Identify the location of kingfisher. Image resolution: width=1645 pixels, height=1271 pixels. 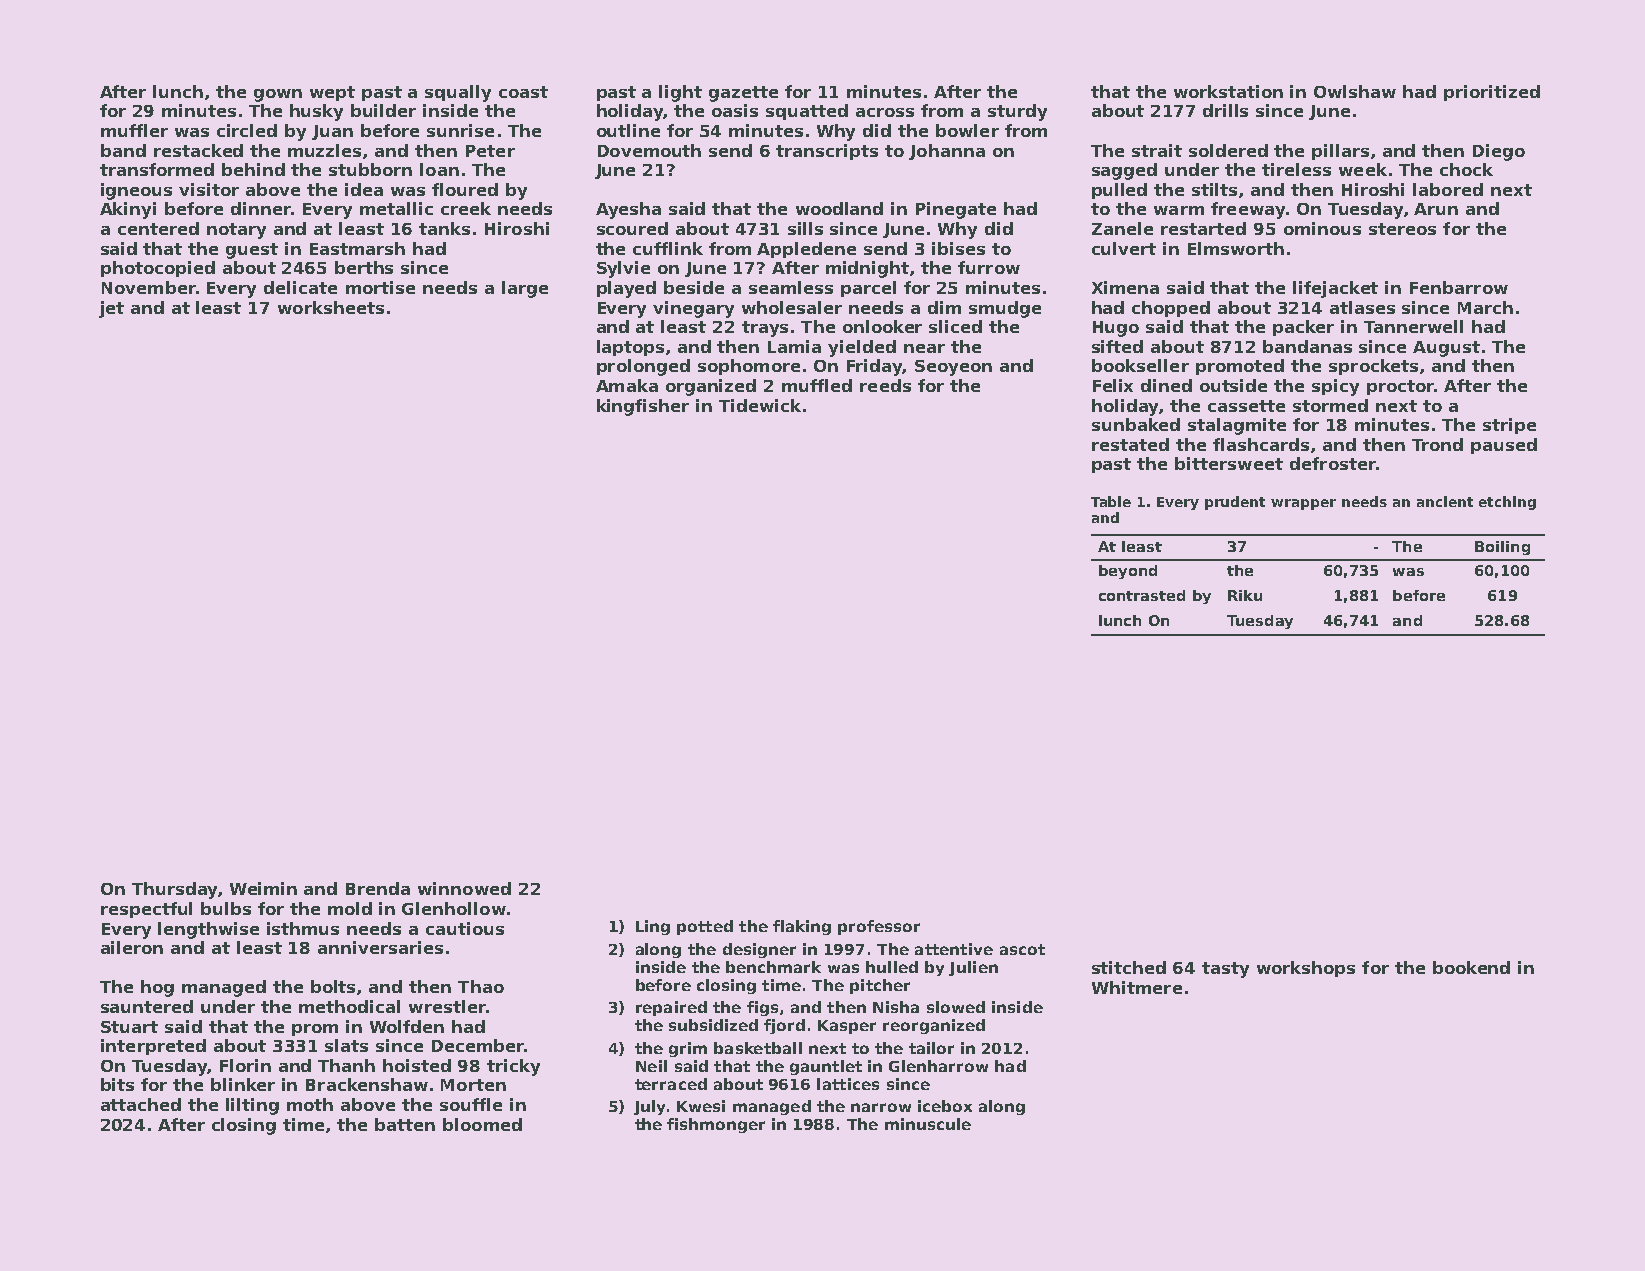
(643, 407).
